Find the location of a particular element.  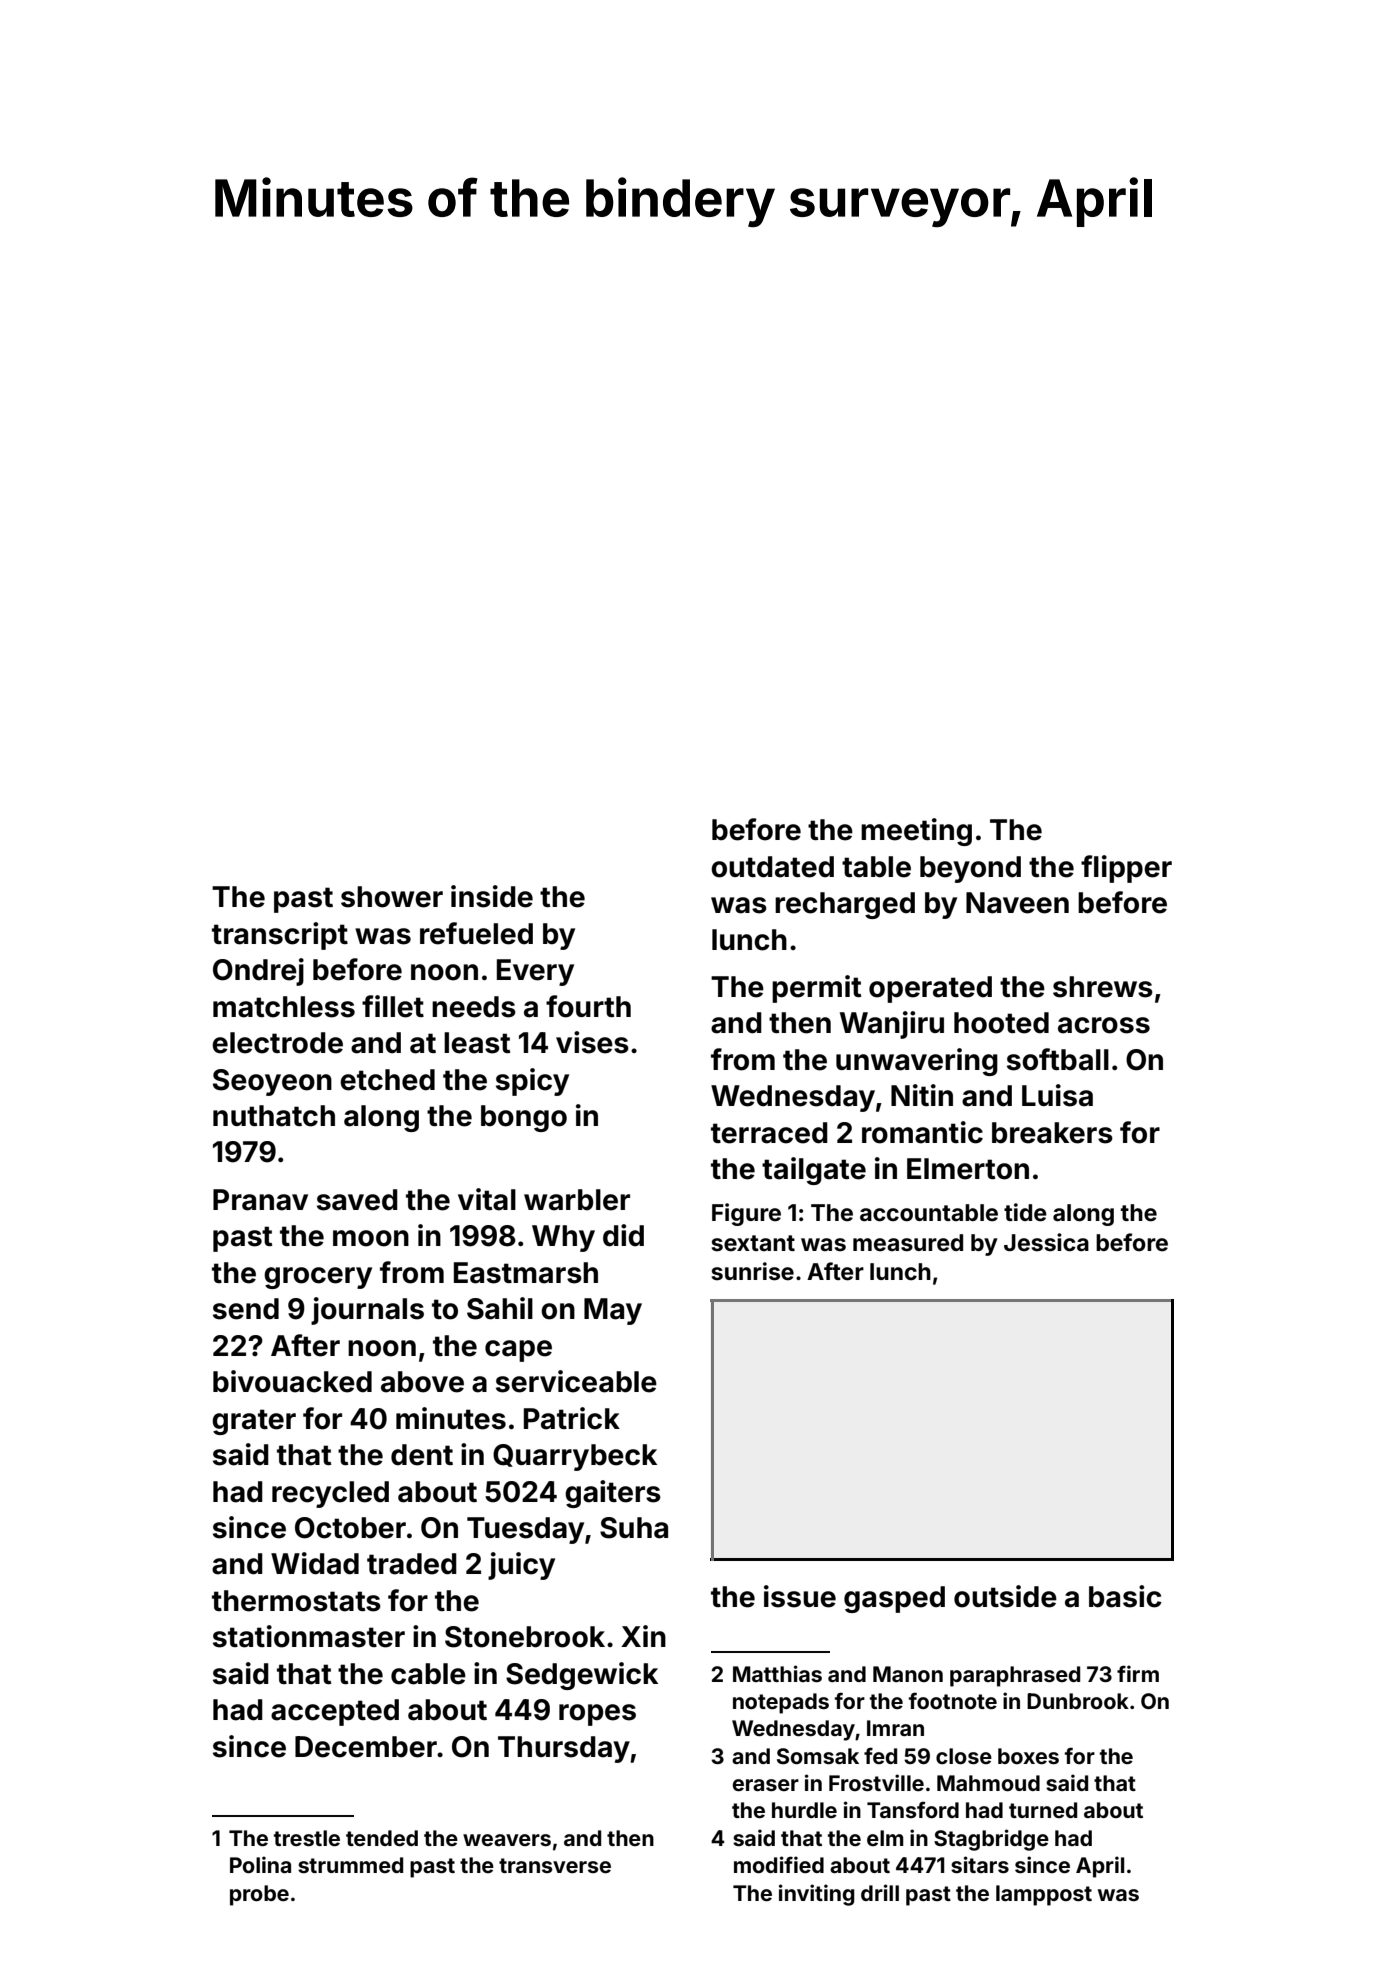

measured is located at coordinates (908, 1243).
